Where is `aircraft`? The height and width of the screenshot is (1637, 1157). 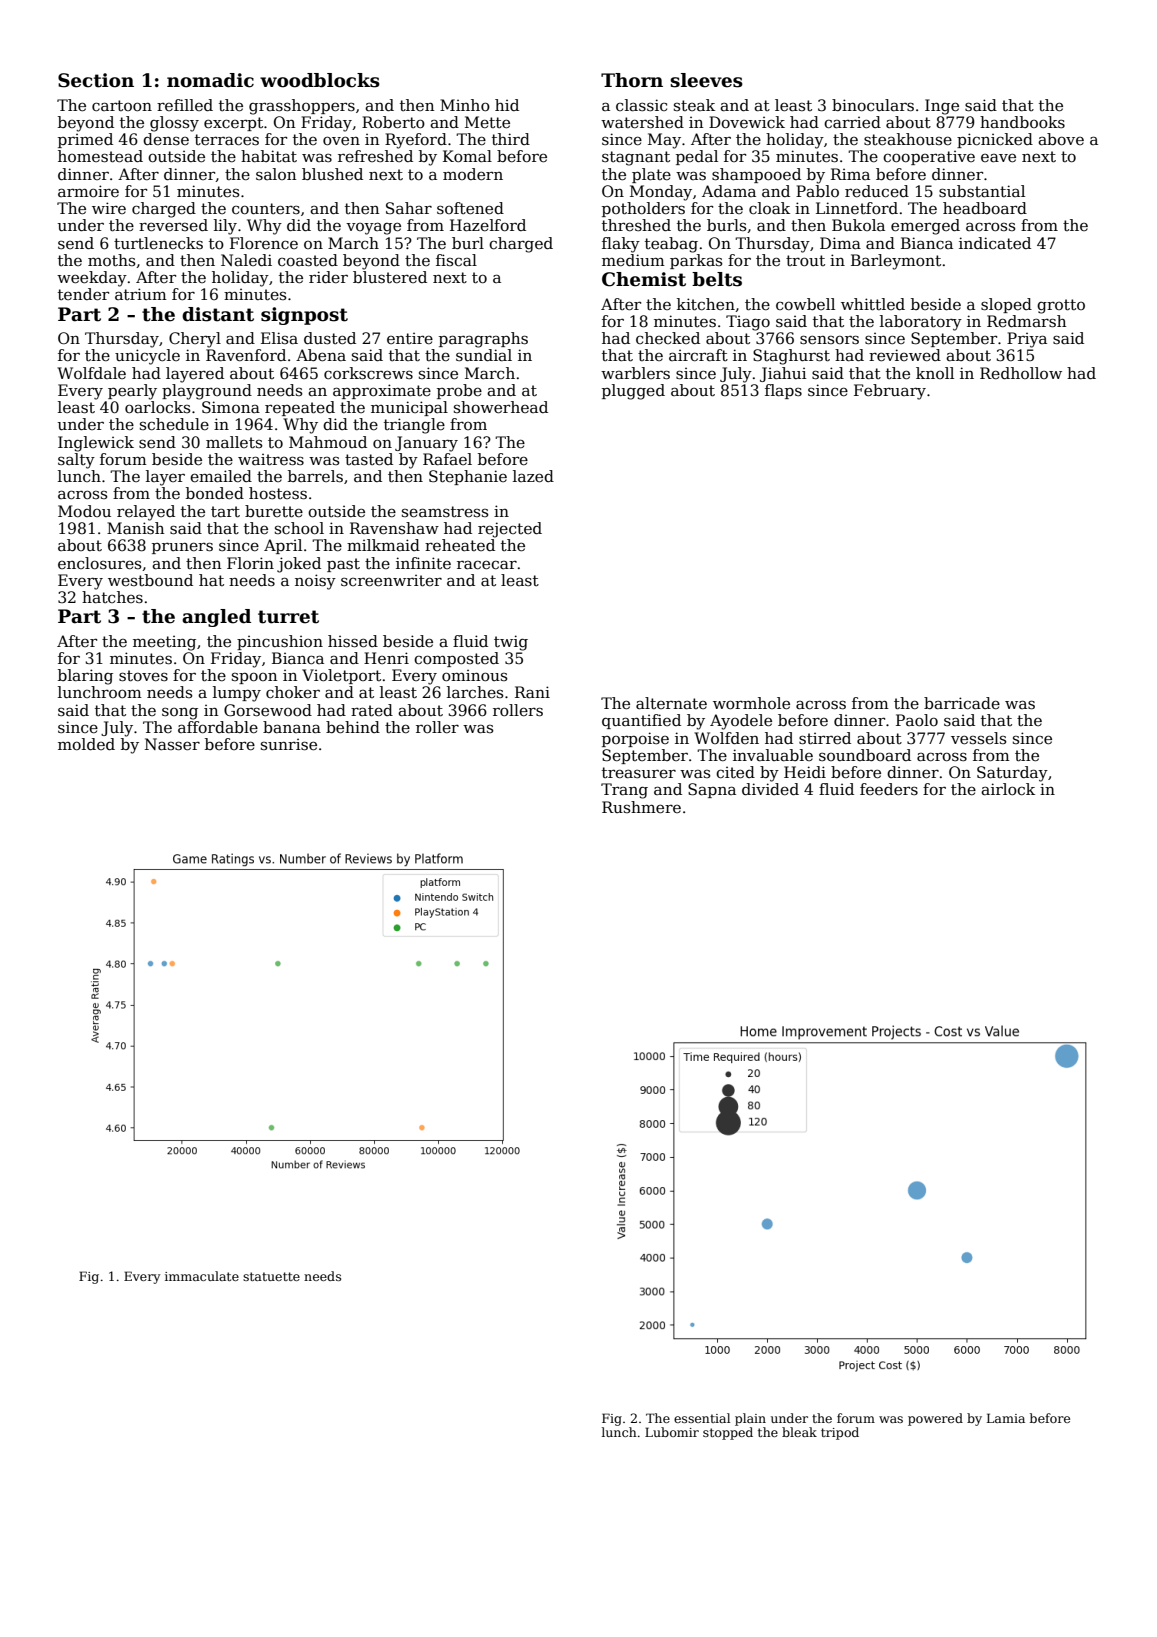 aircraft is located at coordinates (698, 355).
